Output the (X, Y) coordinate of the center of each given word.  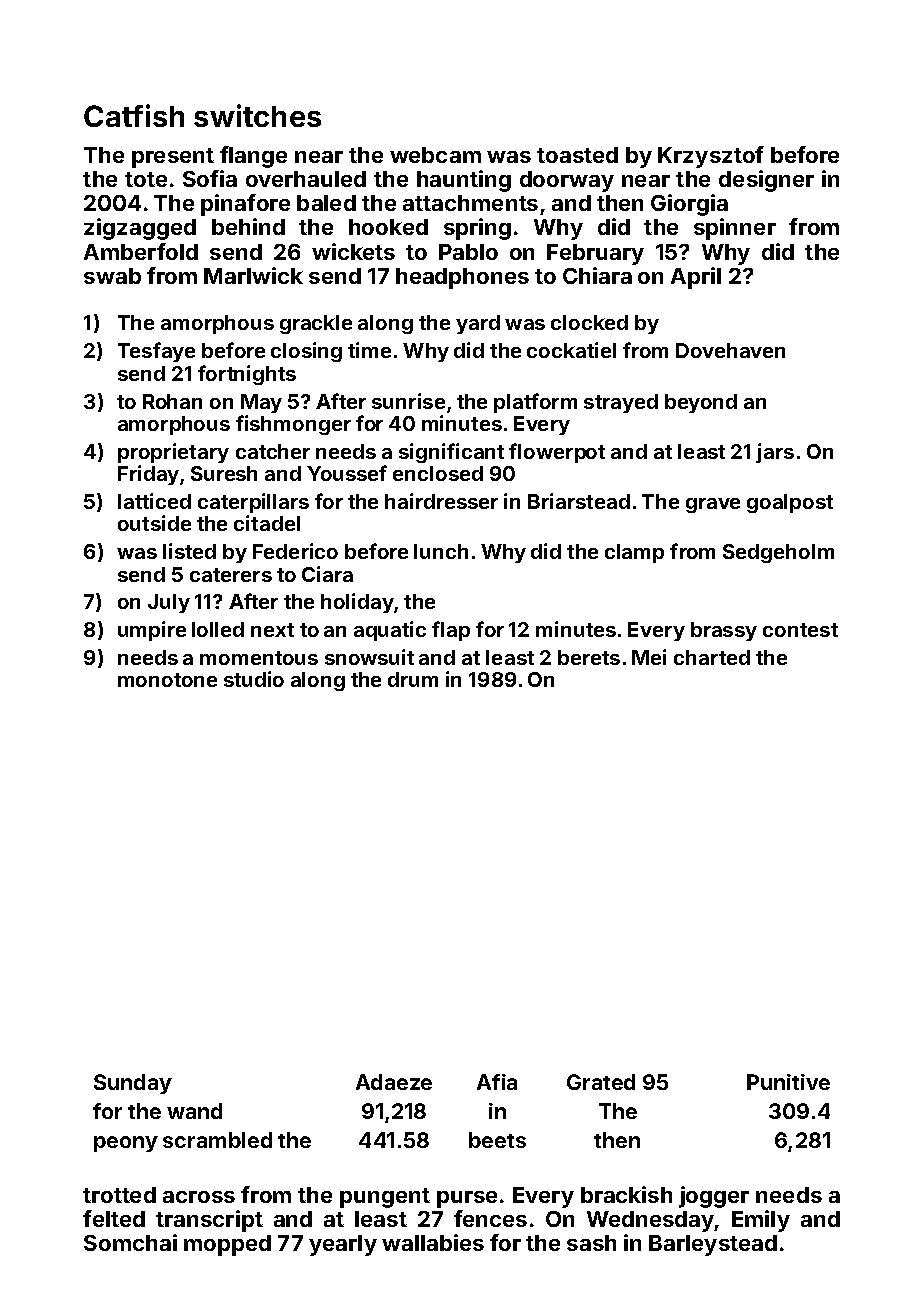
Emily (761, 1221)
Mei (649, 657)
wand (194, 1111)
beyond (701, 403)
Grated (601, 1082)
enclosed (438, 473)
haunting (464, 181)
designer (766, 181)
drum (413, 679)
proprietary (173, 453)
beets (497, 1140)
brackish (626, 1194)
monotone (167, 680)
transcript (209, 1221)
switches (257, 115)
